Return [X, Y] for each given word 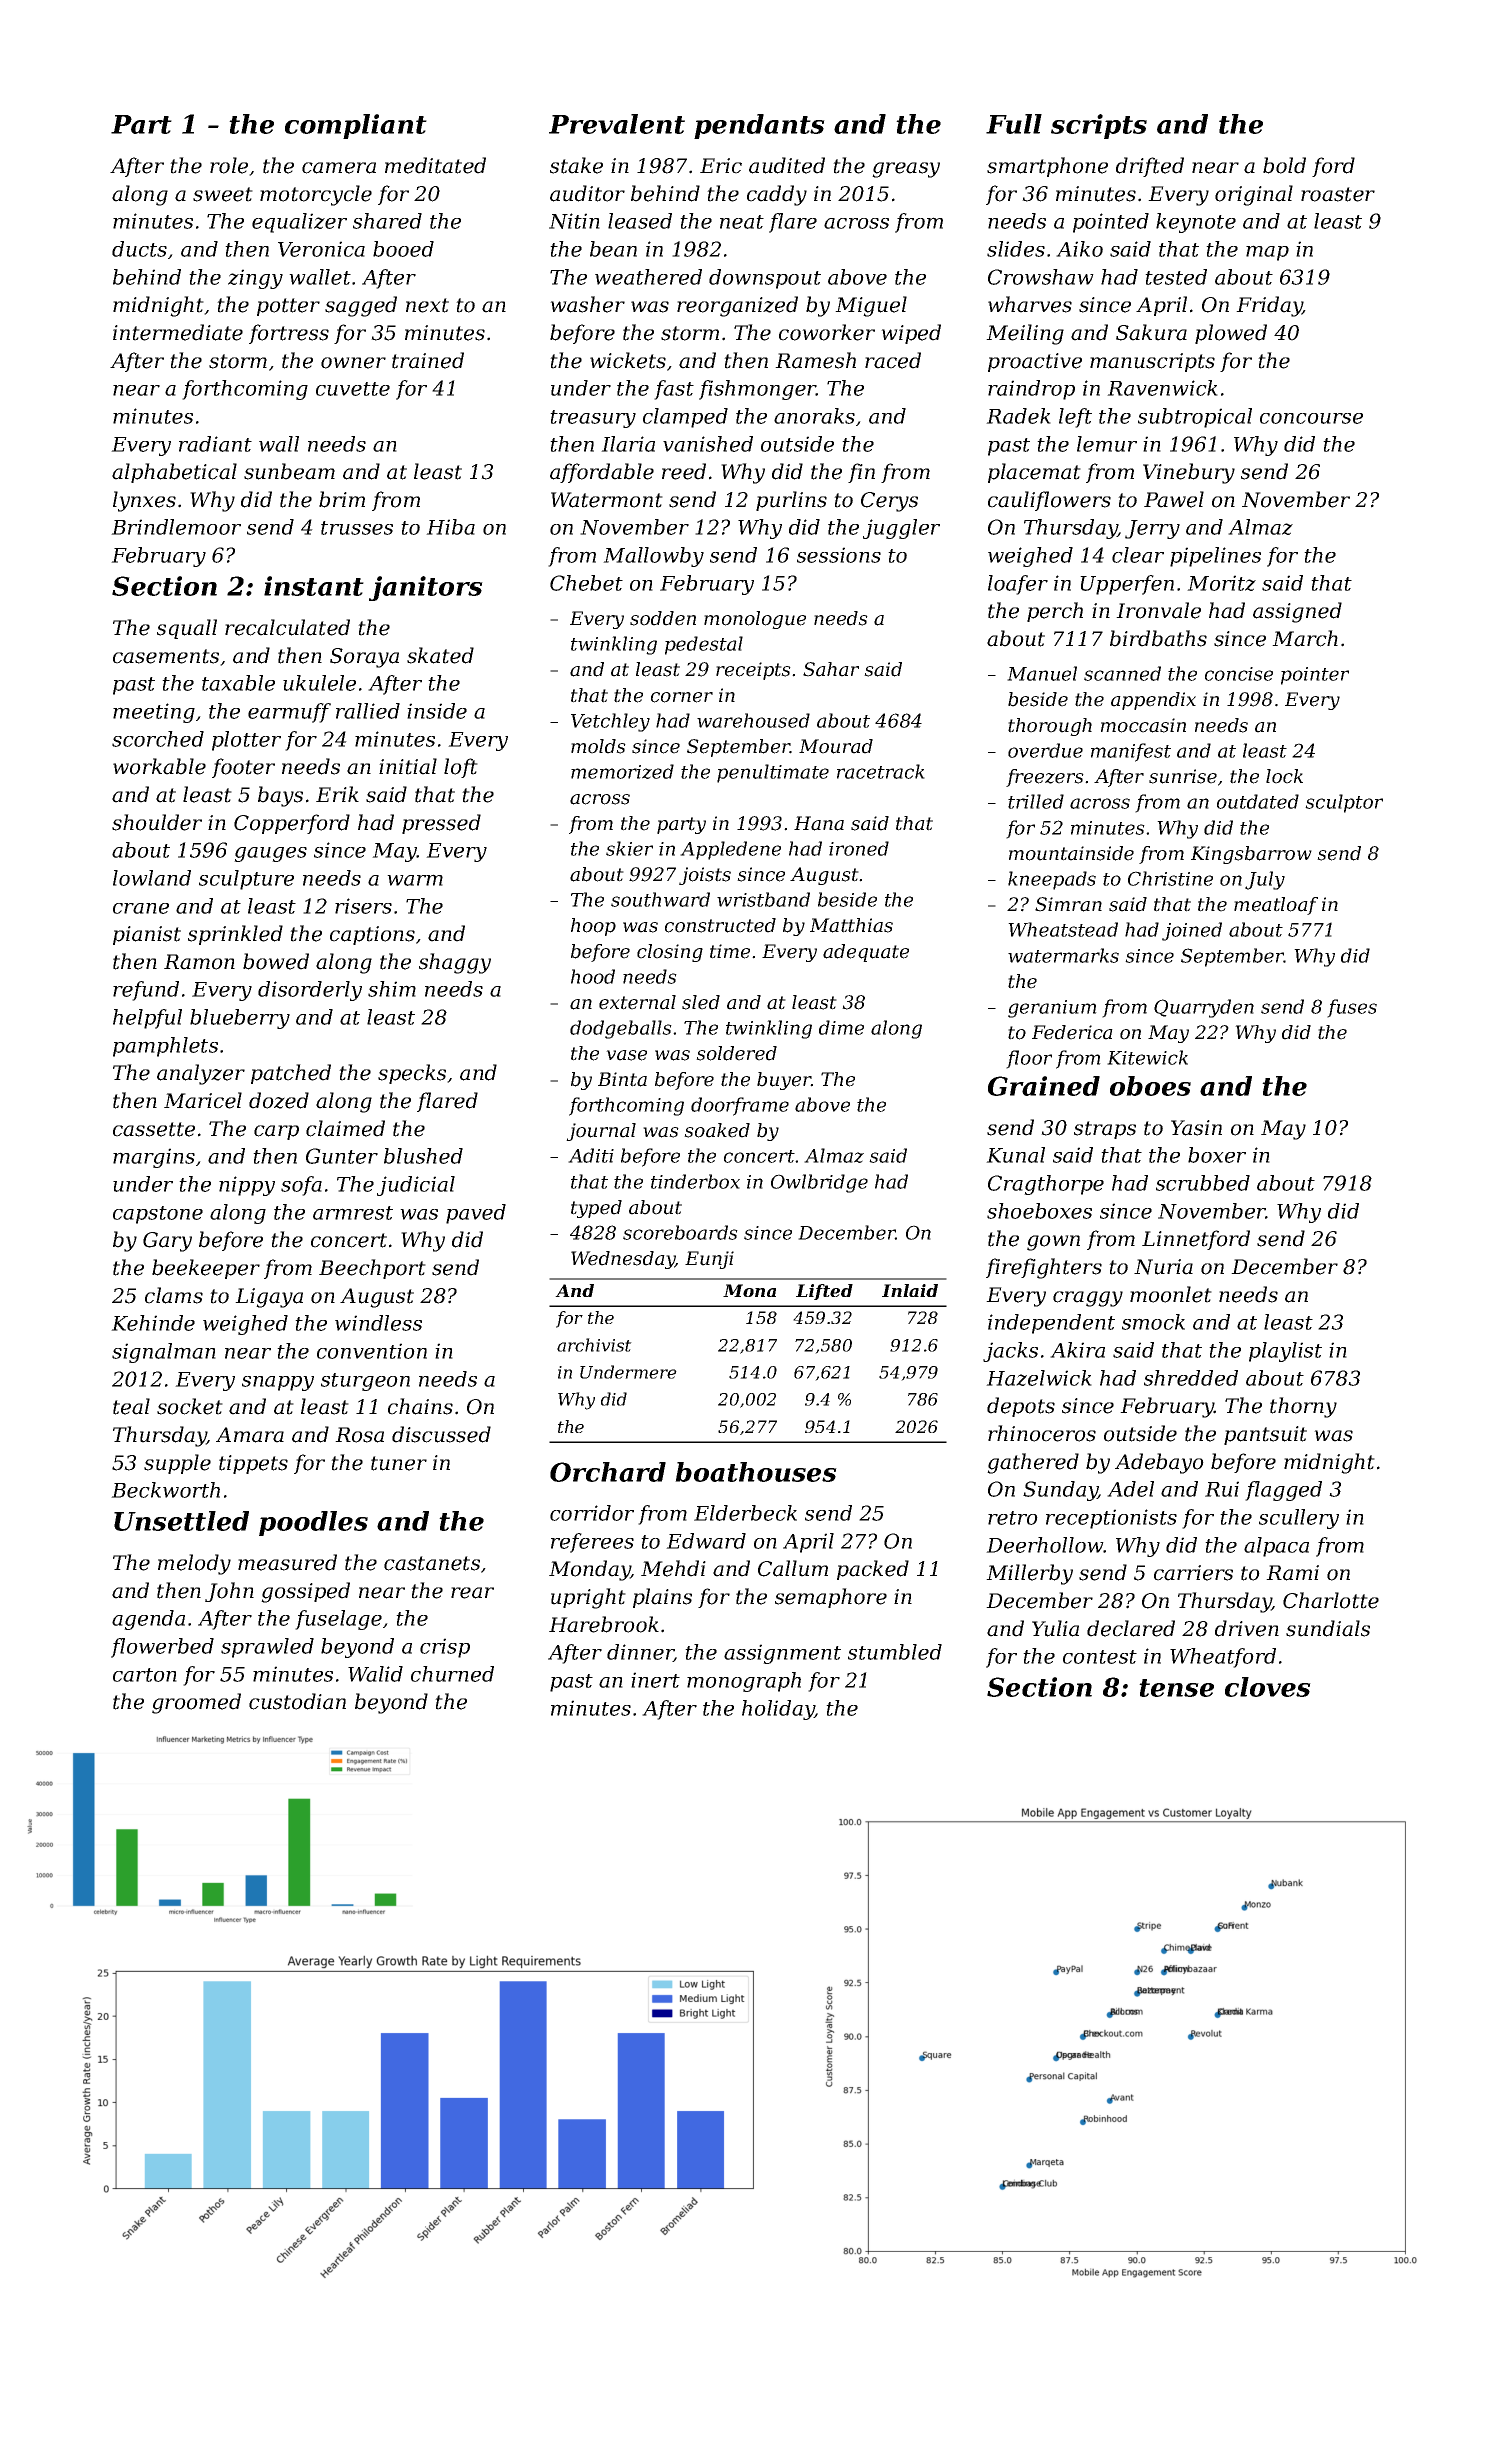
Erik [337, 794]
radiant [215, 444]
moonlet [1171, 1294]
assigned [1297, 612]
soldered [736, 1053]
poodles [313, 1523]
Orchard [608, 1472]
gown [1053, 1243]
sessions [839, 555]
